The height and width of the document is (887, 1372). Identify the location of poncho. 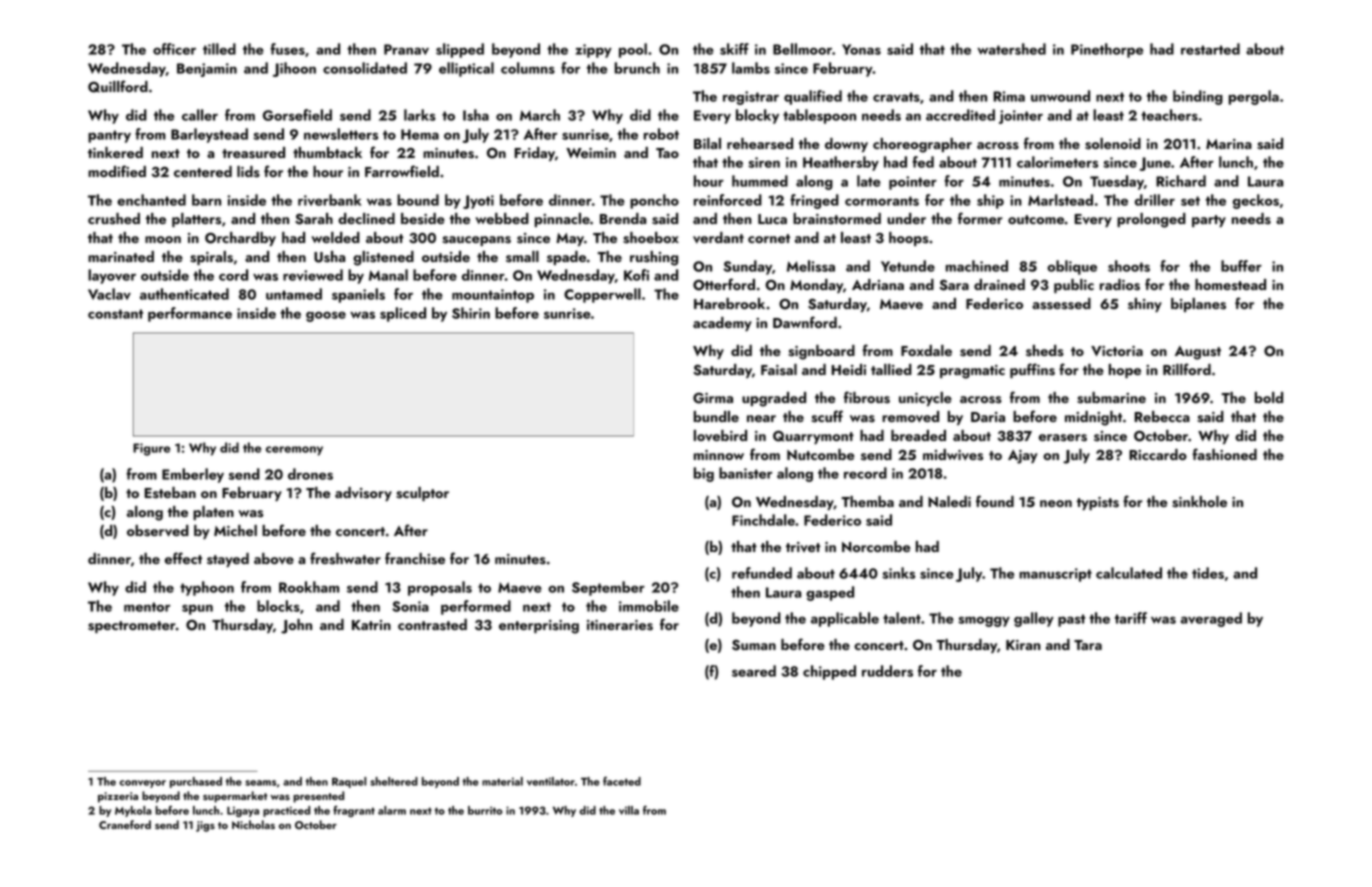
(654, 201).
